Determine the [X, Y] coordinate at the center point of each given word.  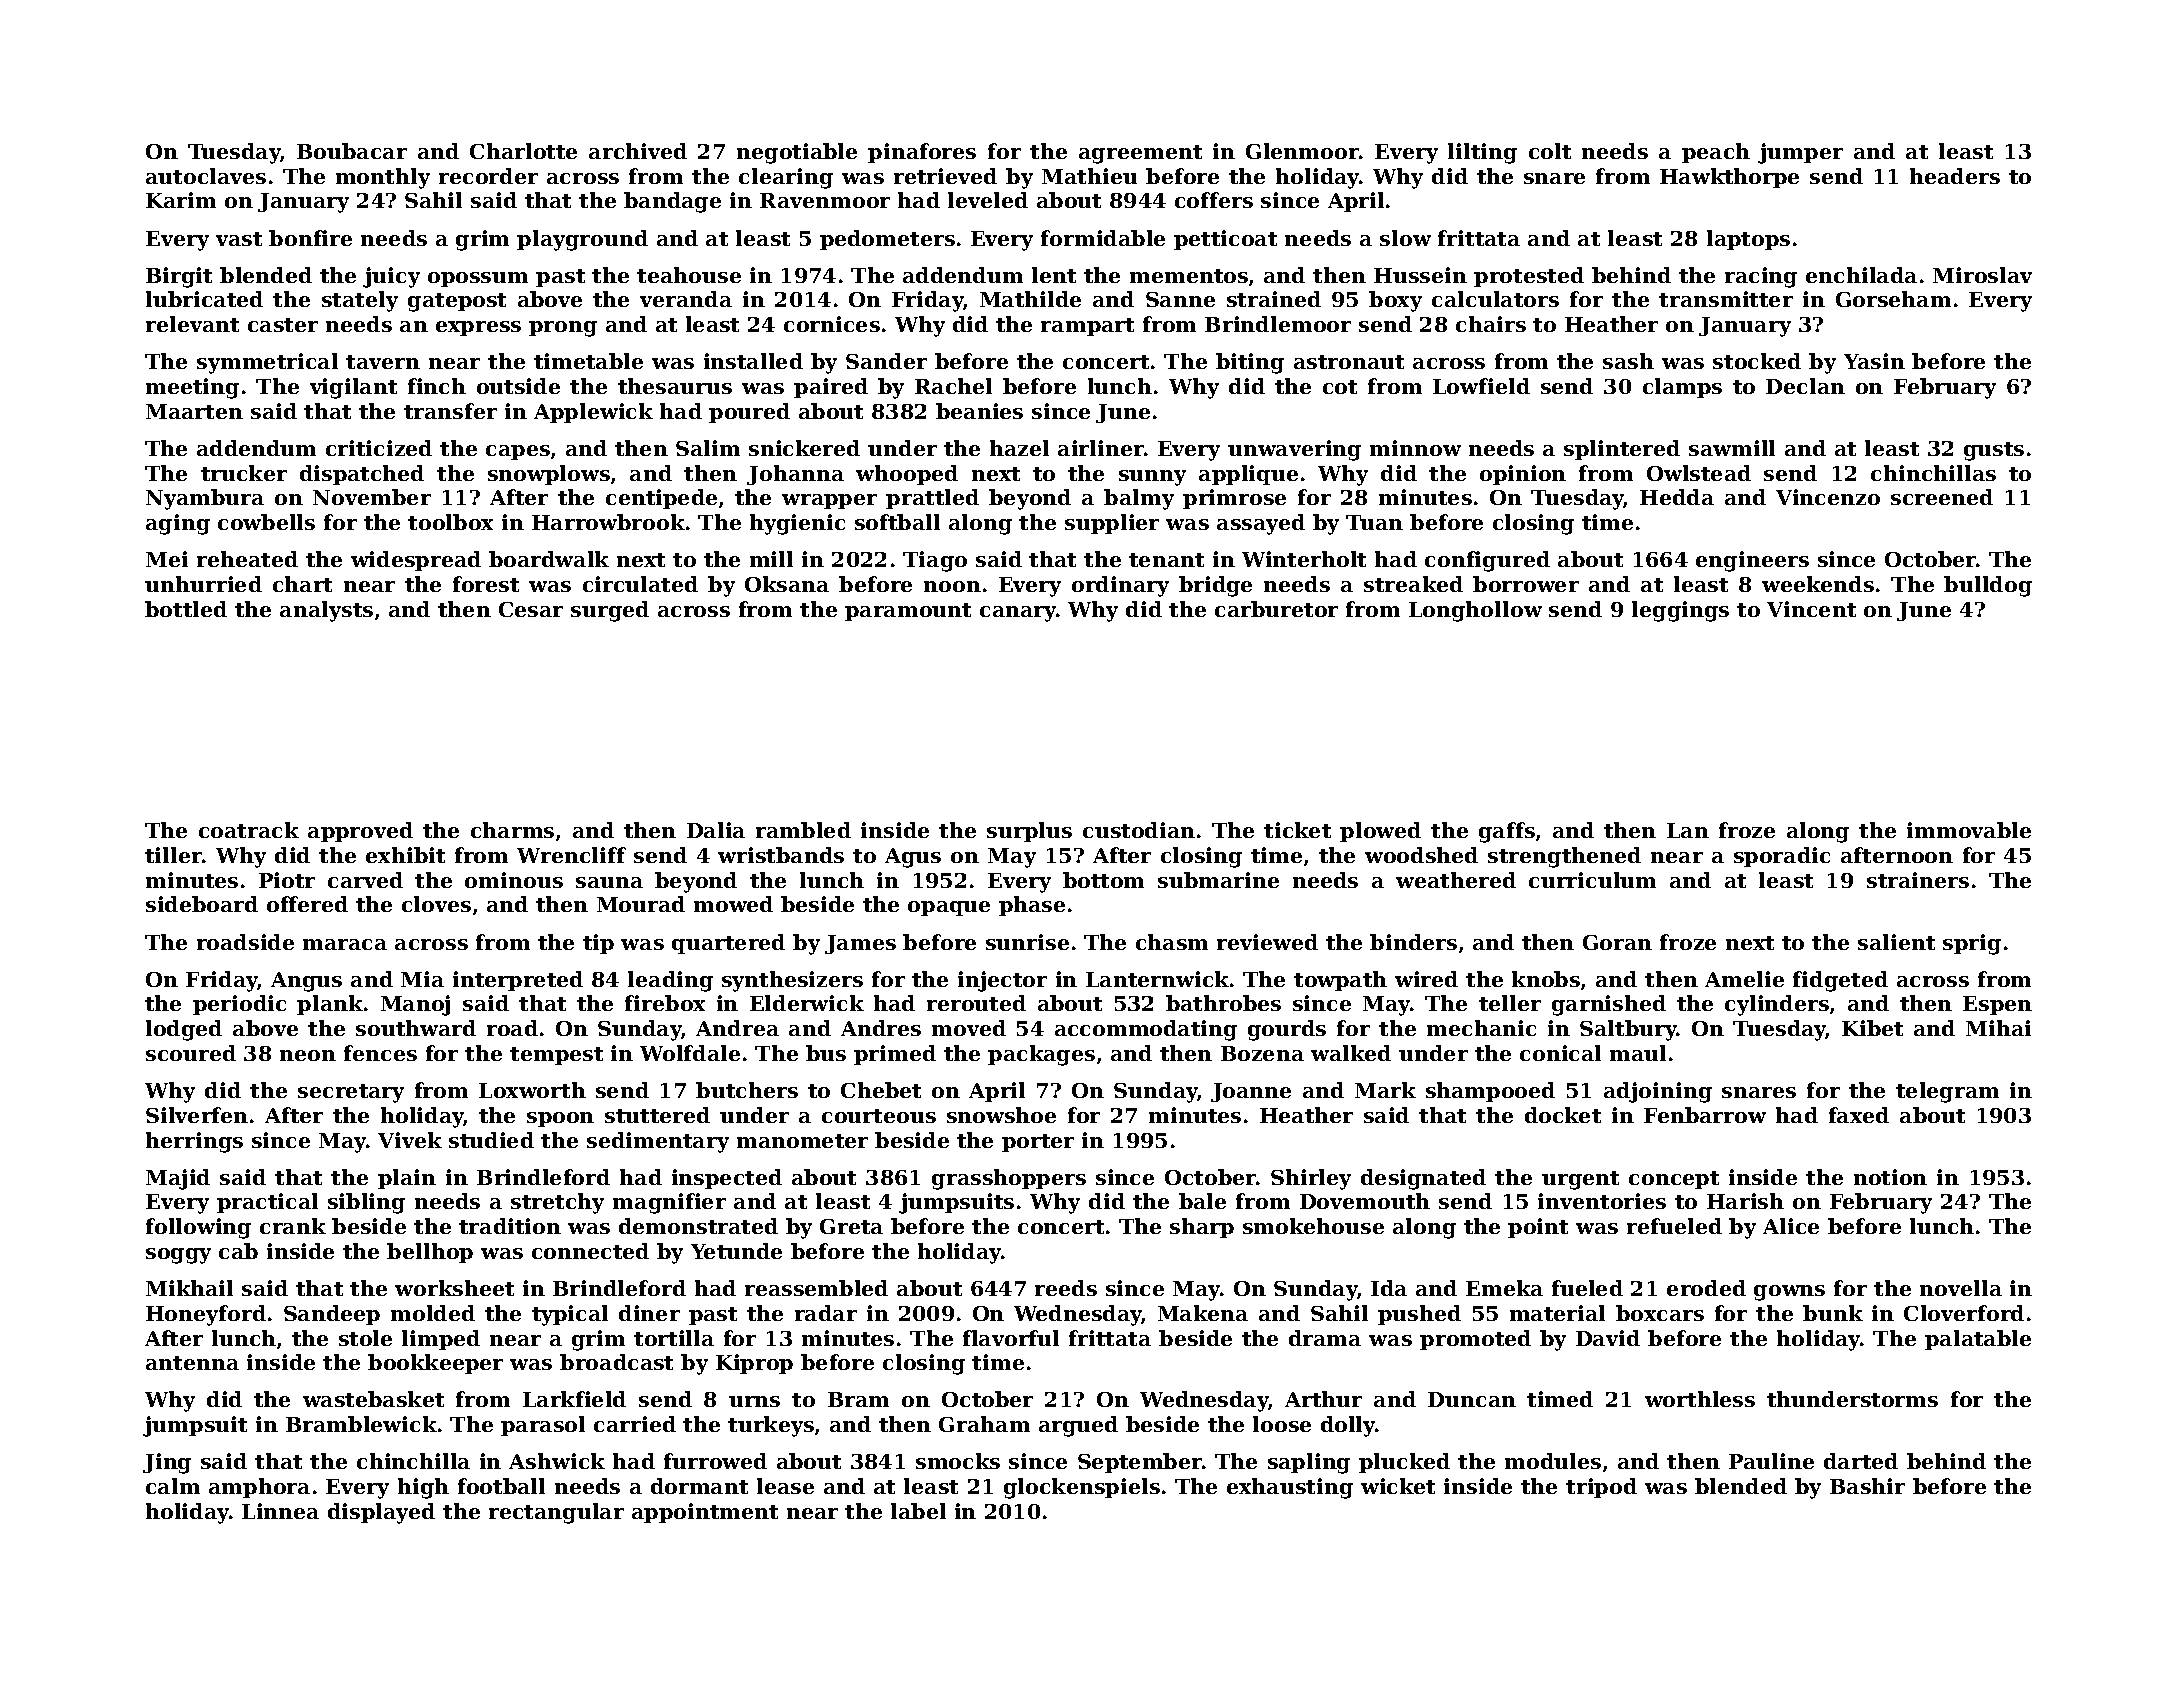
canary [1018, 614]
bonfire [310, 238]
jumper [1800, 153]
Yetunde [736, 1251]
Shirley [1311, 1179]
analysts [326, 611]
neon [308, 1055]
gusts [1994, 451]
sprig [1972, 944]
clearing [786, 178]
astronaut [1349, 362]
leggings [1680, 611]
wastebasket [373, 1399]
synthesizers [792, 981]
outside [518, 386]
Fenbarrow [1705, 1115]
